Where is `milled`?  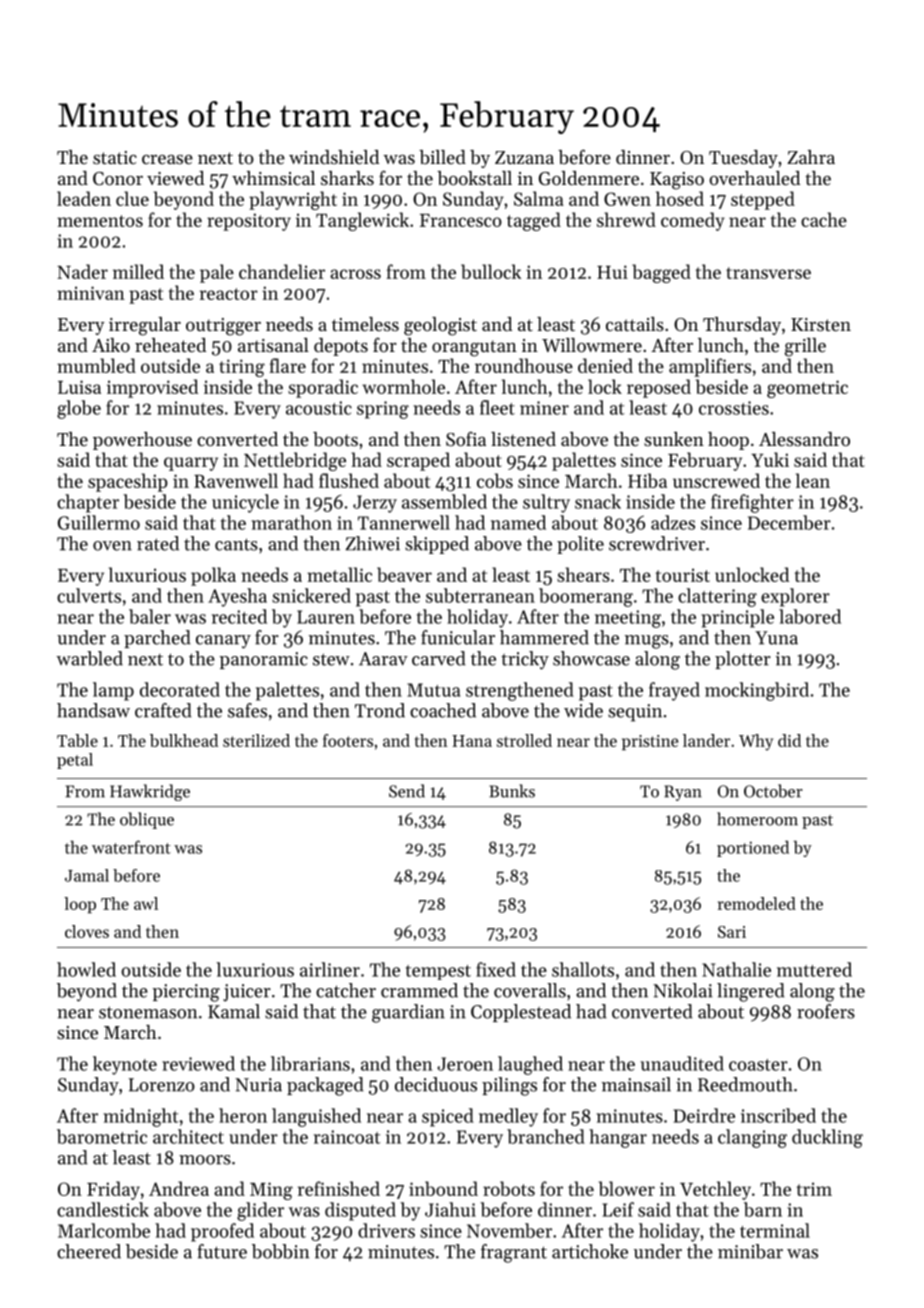 milled is located at coordinates (138, 271).
